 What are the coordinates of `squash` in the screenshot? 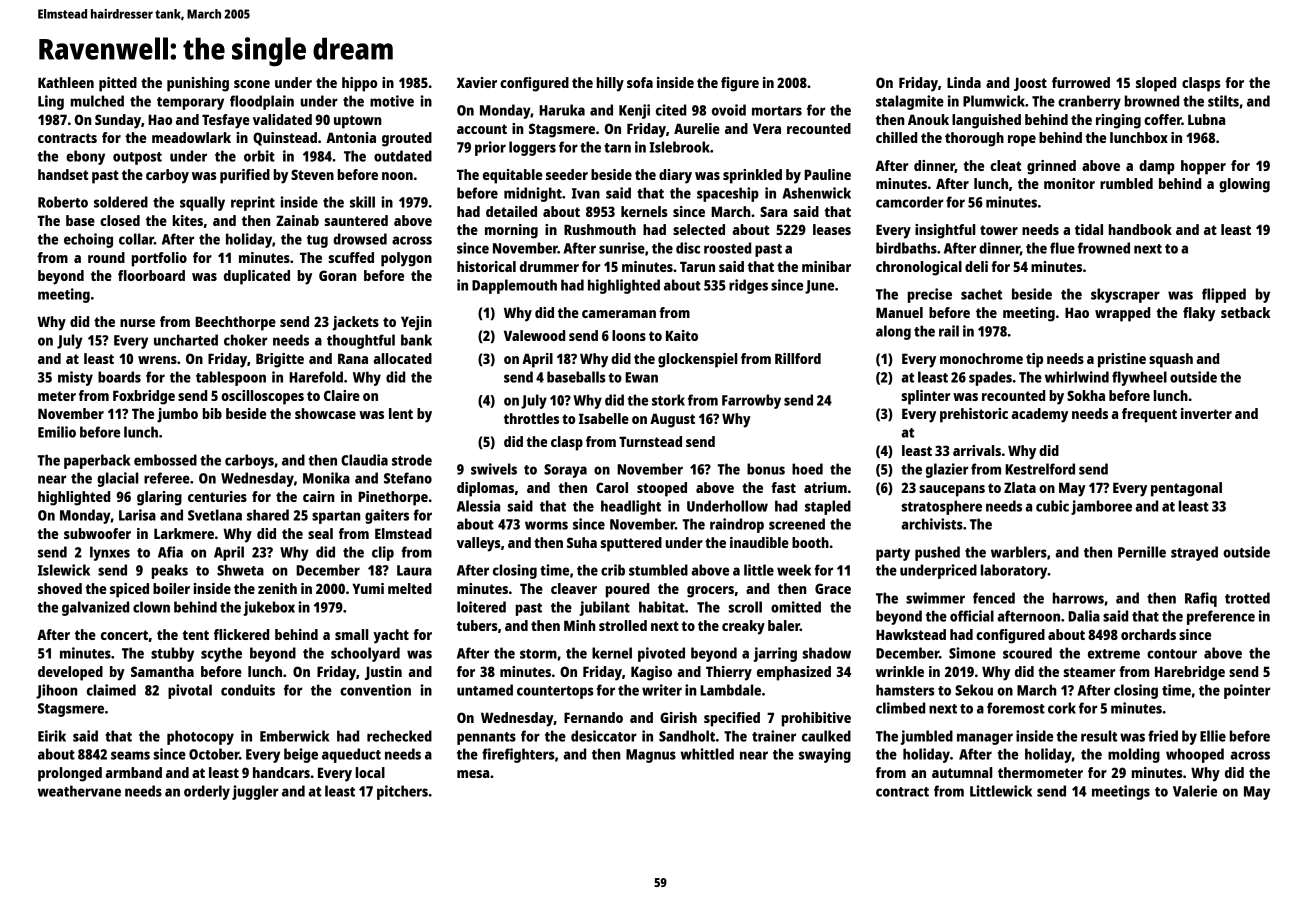 It's located at (1171, 360).
